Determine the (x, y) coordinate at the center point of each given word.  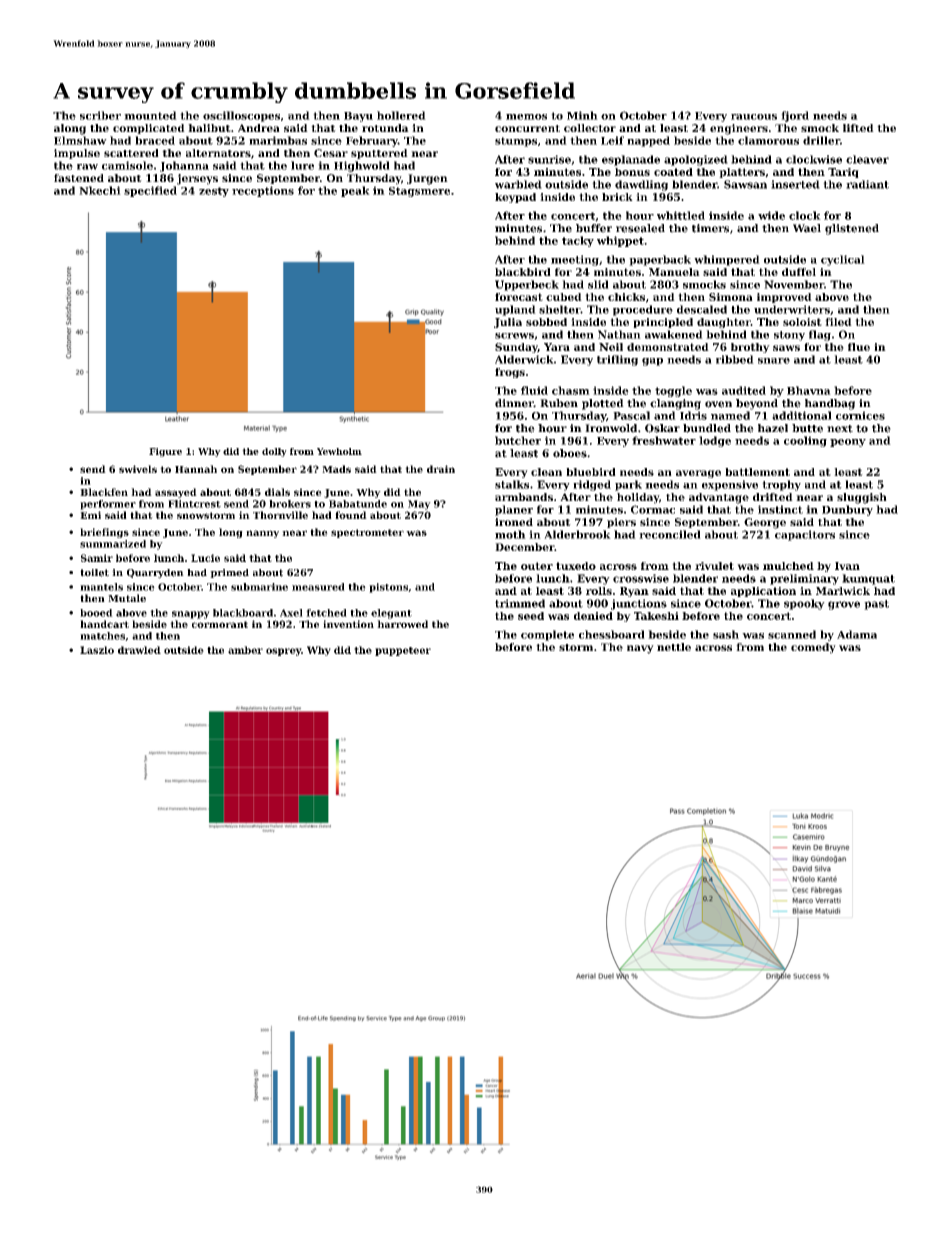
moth (510, 534)
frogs (510, 373)
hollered (401, 115)
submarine (259, 587)
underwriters (792, 309)
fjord (795, 116)
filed (838, 322)
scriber (100, 115)
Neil (611, 347)
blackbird (523, 272)
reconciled (670, 534)
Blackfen (104, 492)
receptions (263, 191)
